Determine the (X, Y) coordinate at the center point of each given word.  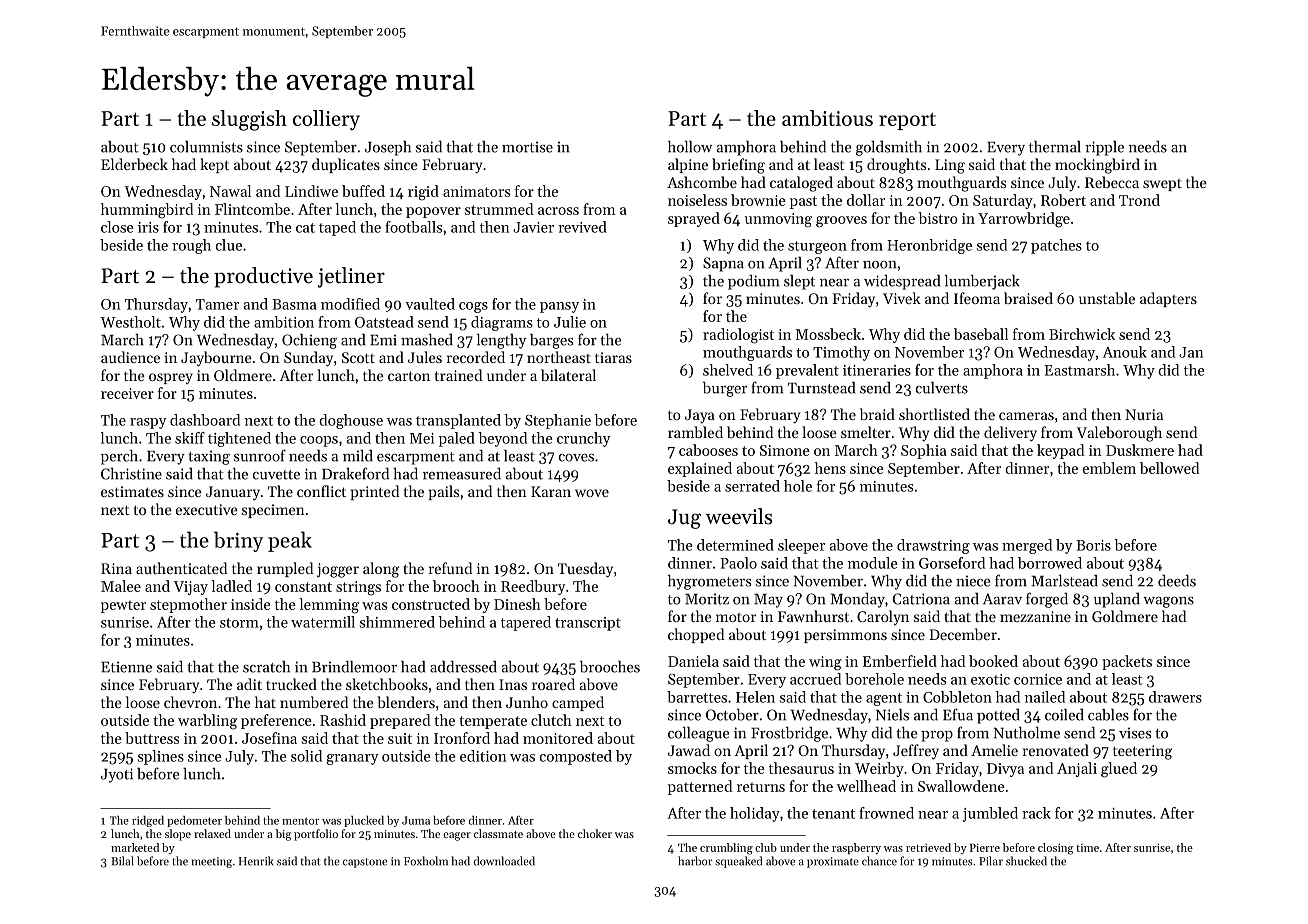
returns (761, 787)
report (907, 121)
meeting (212, 862)
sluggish (249, 120)
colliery (326, 120)
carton (409, 376)
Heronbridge (929, 246)
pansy (559, 307)
